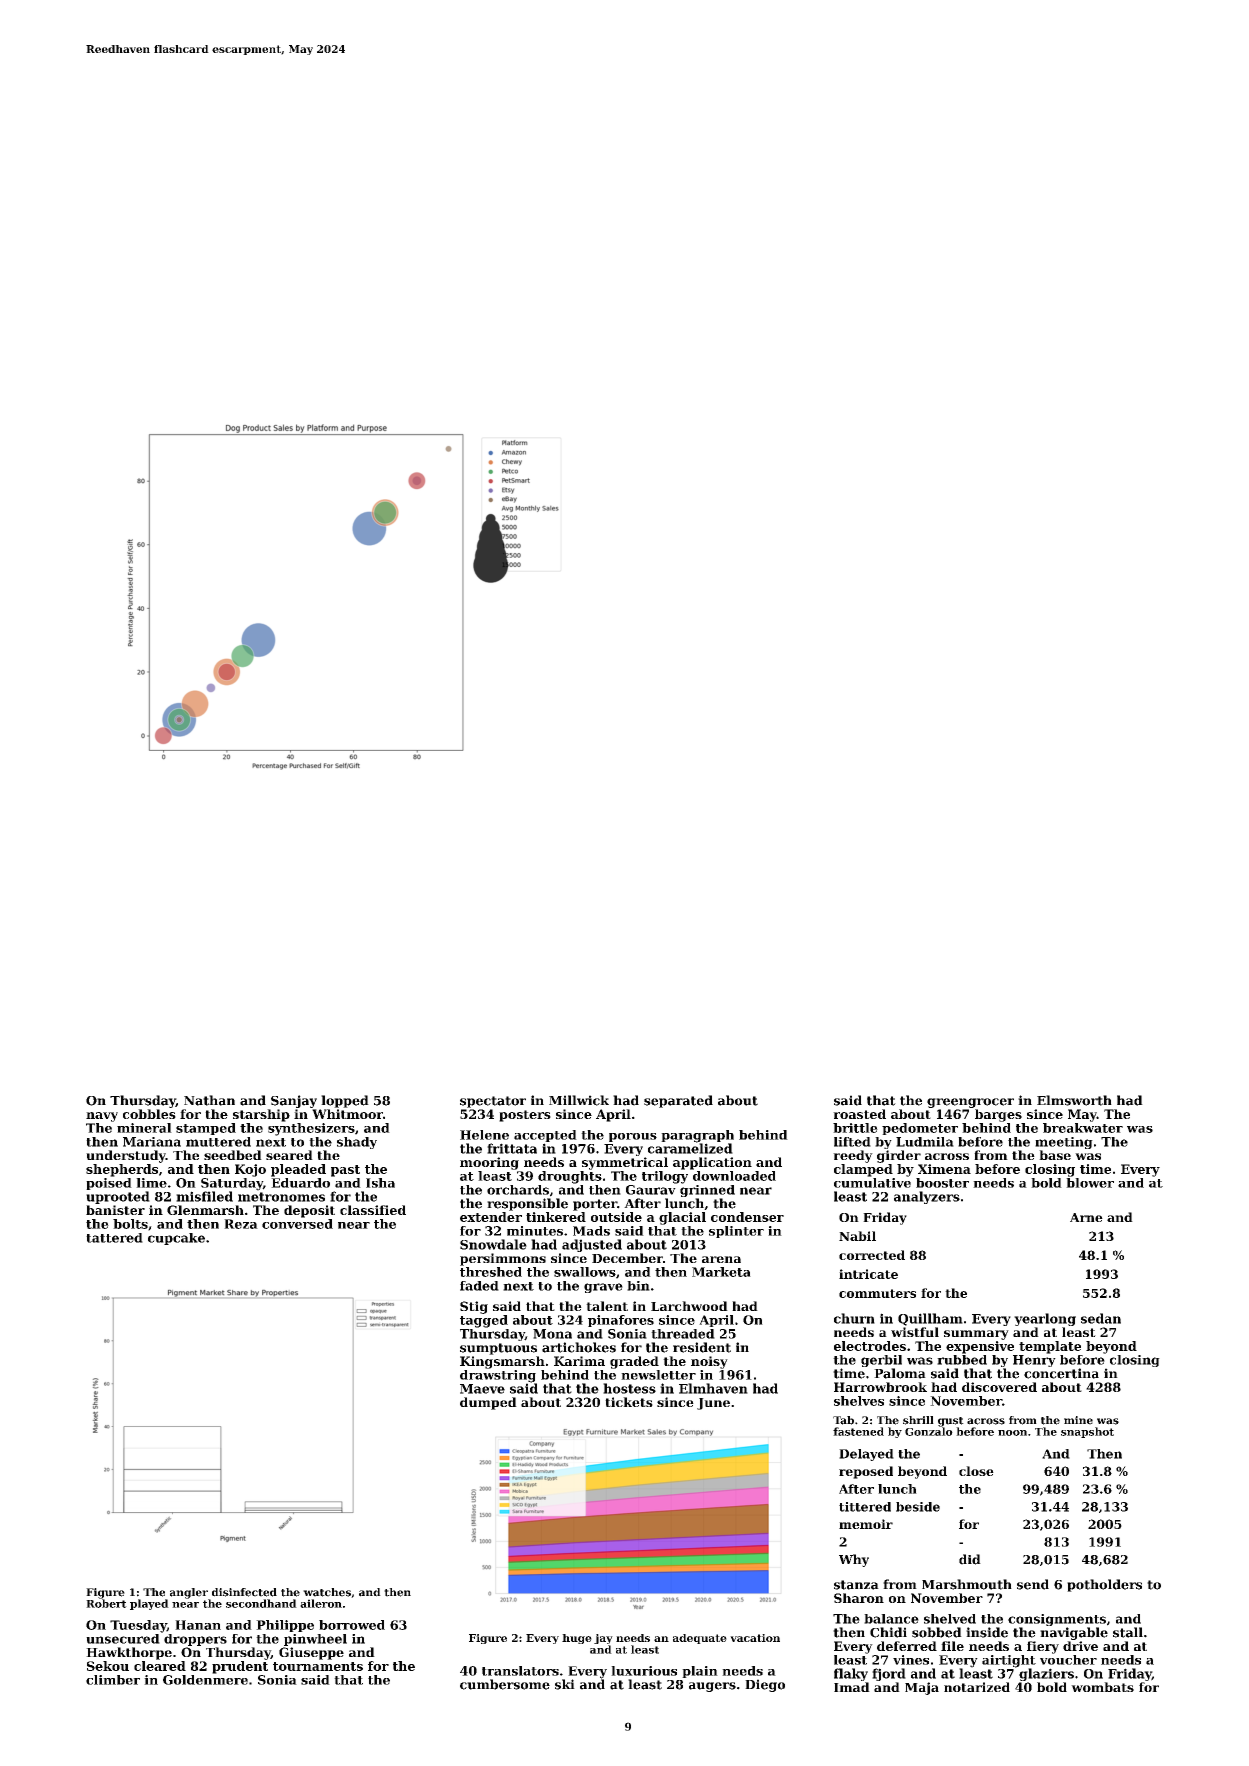  Describe the element at coordinates (638, 1286) in the document. I see `bin` at that location.
